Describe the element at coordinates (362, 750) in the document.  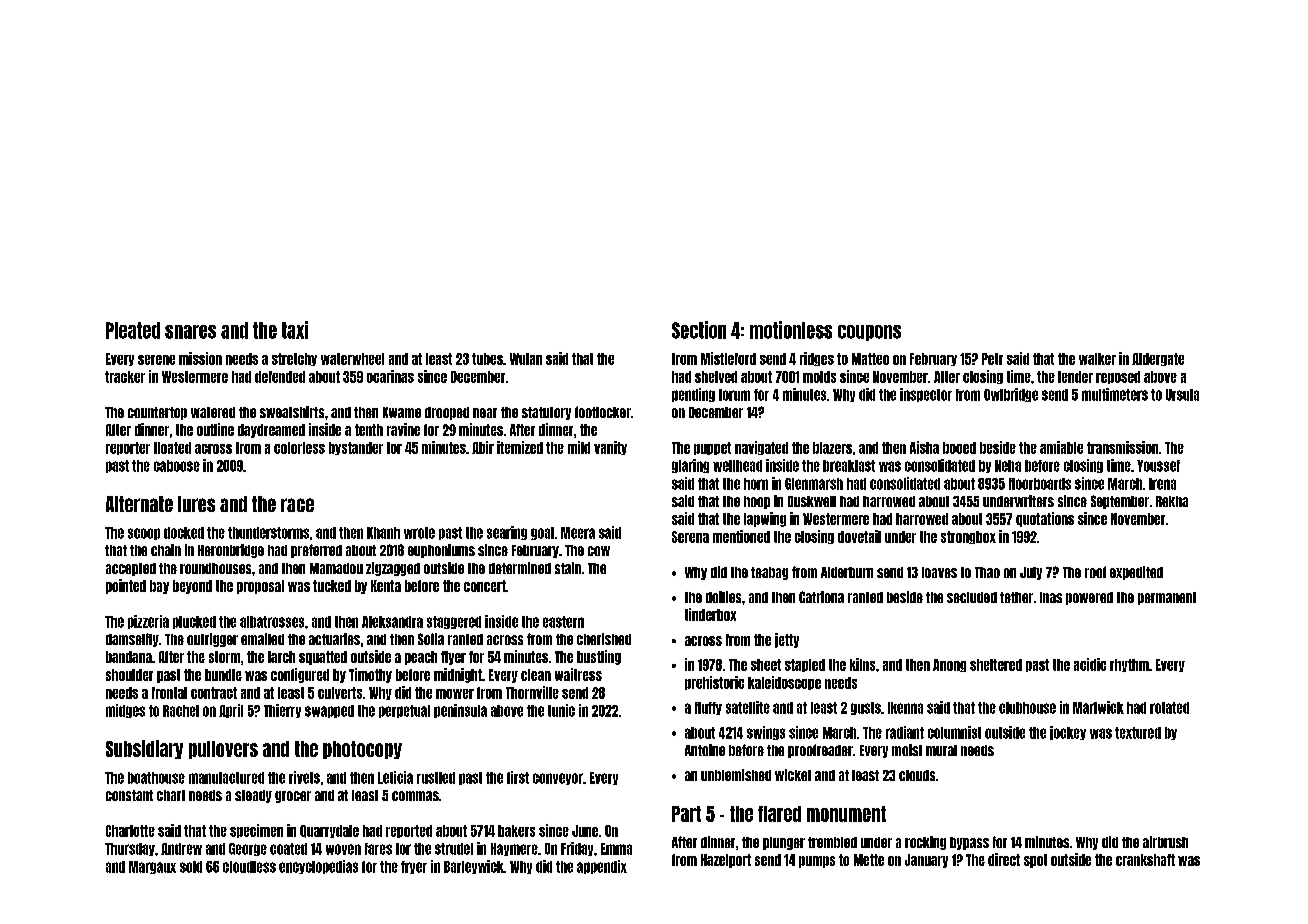
I see `photocopy` at that location.
